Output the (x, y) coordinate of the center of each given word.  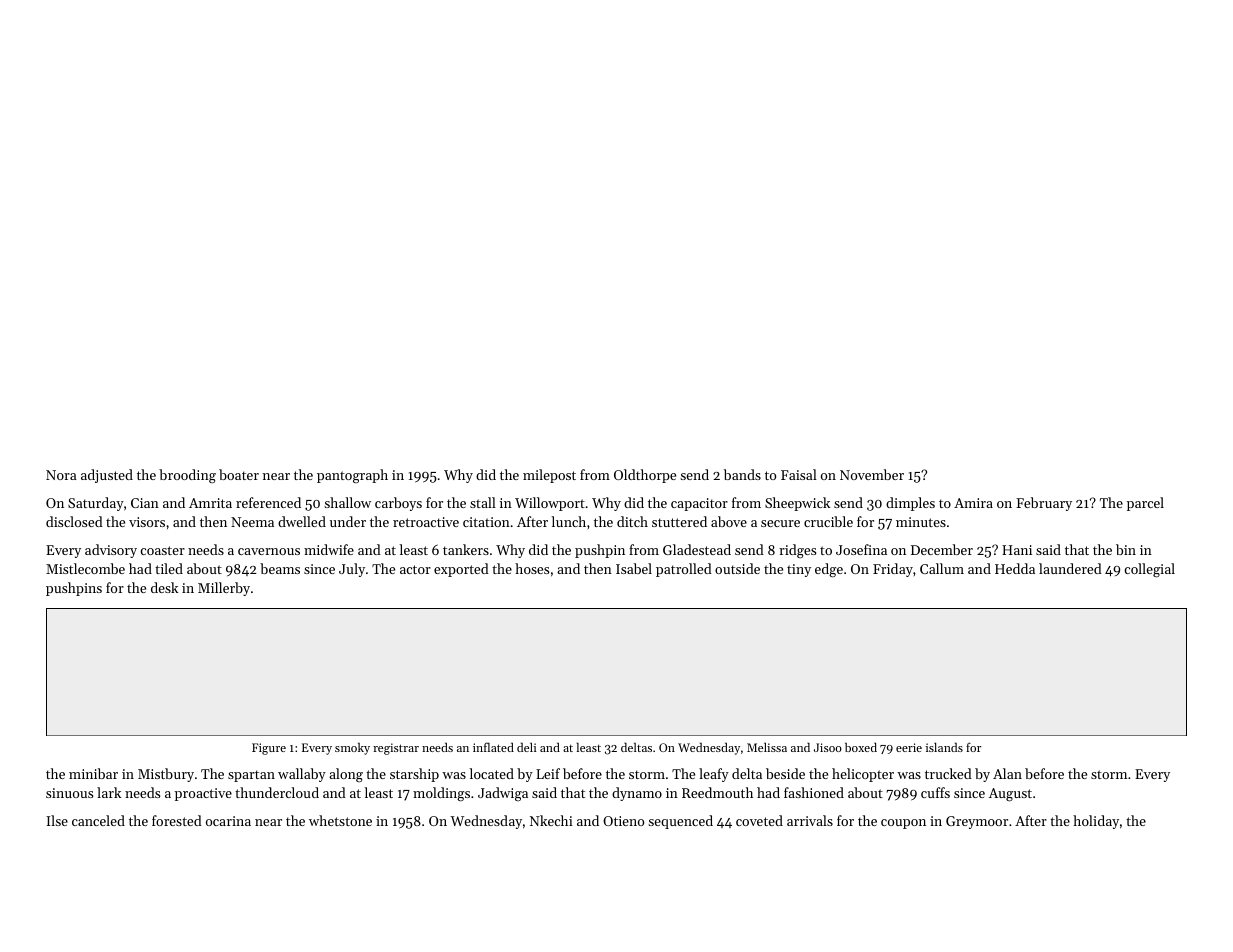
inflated (493, 747)
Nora (61, 475)
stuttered (679, 521)
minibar (93, 773)
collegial (1149, 570)
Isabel (634, 568)
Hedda (1015, 568)
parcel (1145, 504)
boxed (861, 747)
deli (527, 747)
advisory (111, 551)
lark (109, 792)
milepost (549, 476)
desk (164, 587)
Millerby (224, 589)
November (872, 474)
